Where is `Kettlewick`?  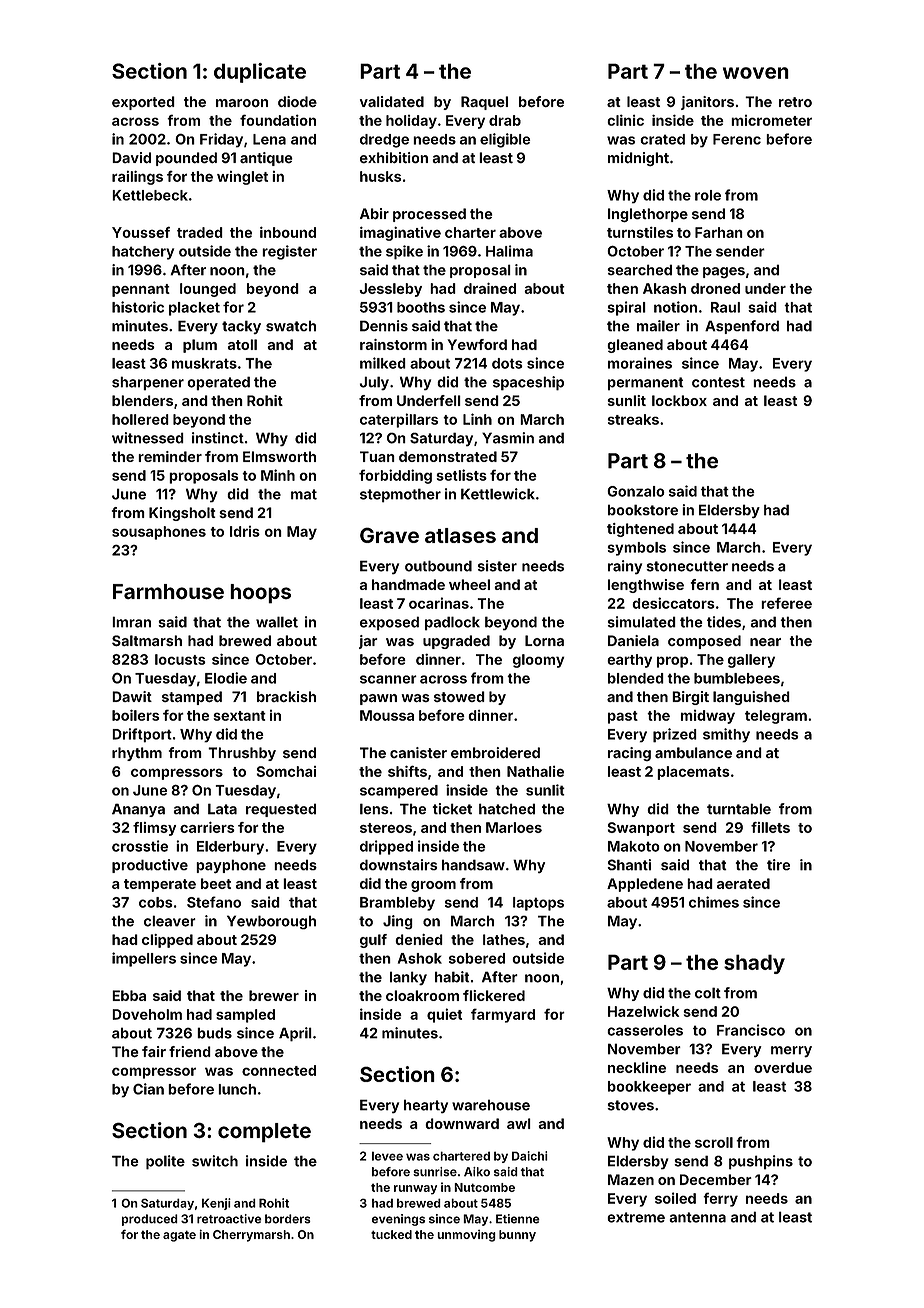
Kettlewick is located at coordinates (498, 494).
